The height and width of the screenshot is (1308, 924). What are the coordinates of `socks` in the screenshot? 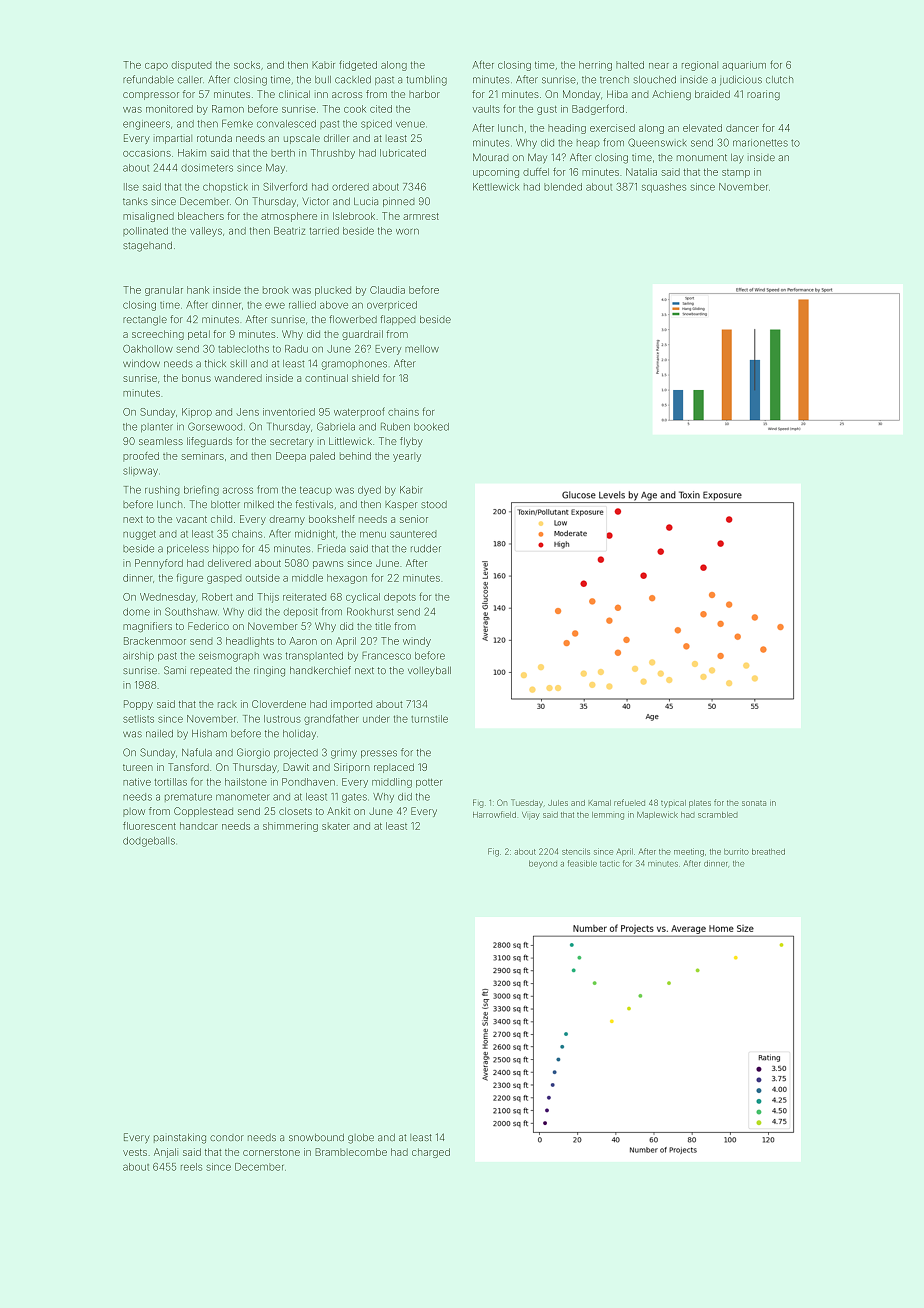 It's located at (247, 65).
